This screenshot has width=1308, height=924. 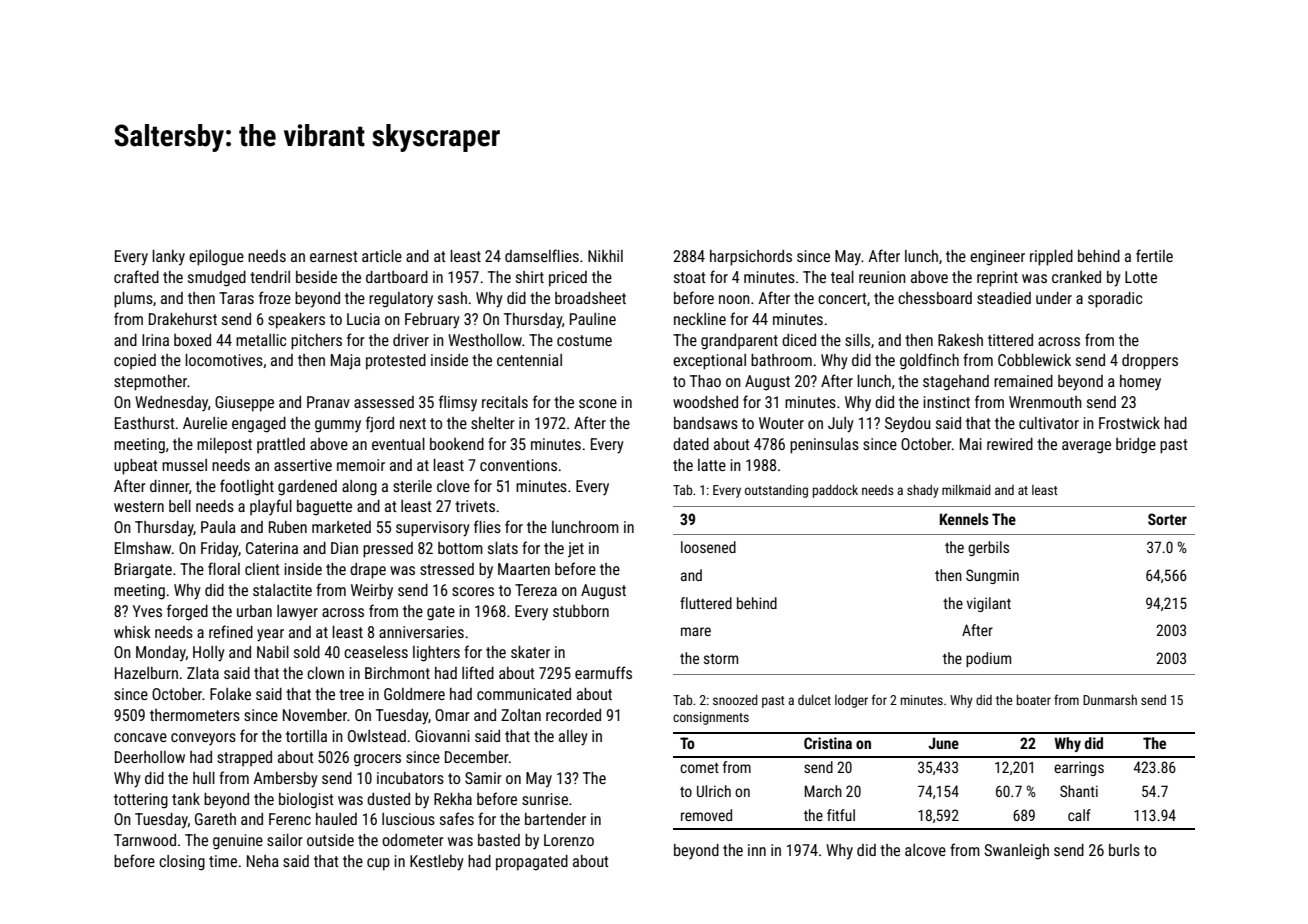 What do you see at coordinates (182, 863) in the screenshot?
I see `closing` at bounding box center [182, 863].
